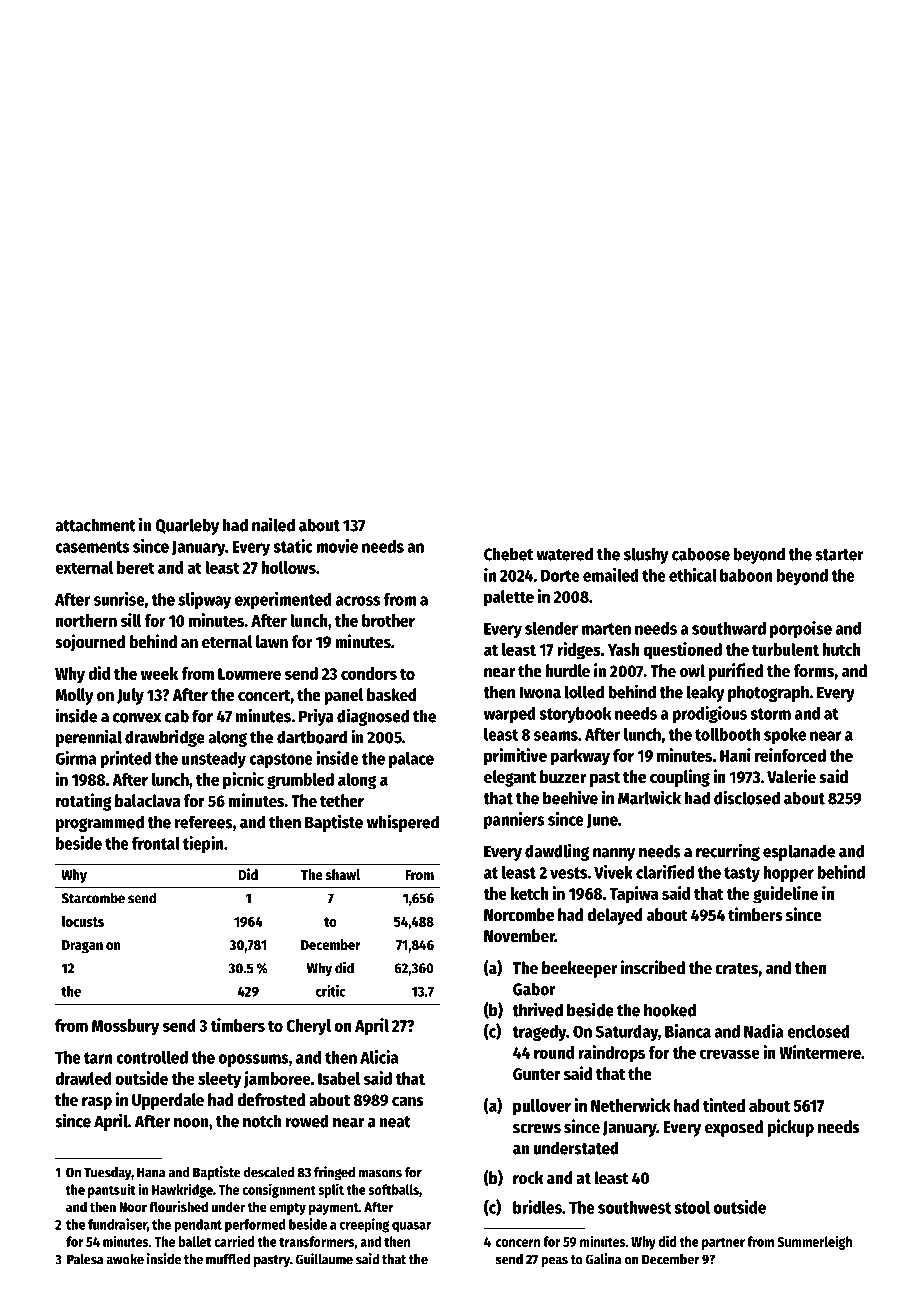  I want to click on Summerleigh, so click(814, 1242).
